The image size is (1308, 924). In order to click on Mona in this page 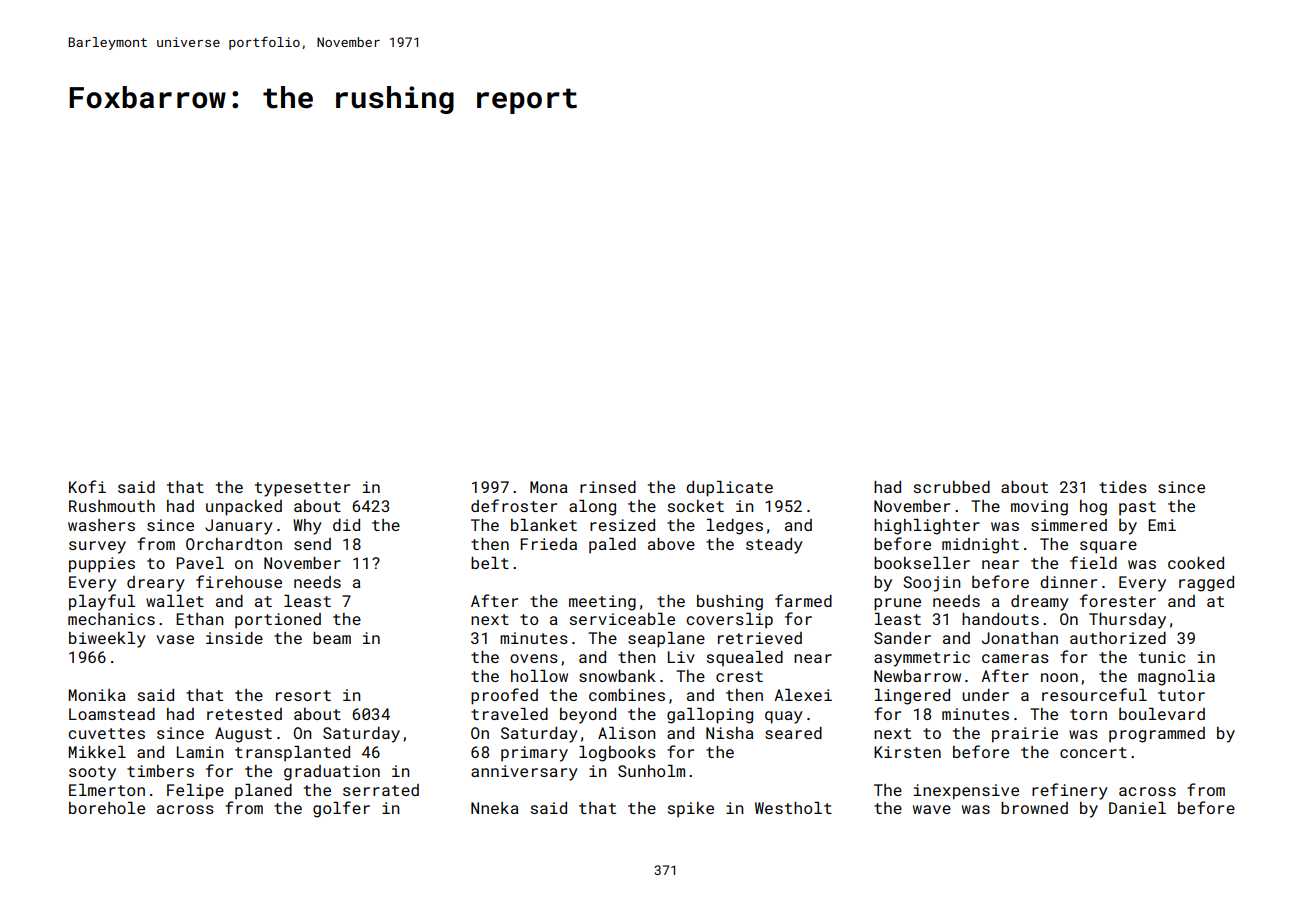, I will do `click(548, 487)`.
